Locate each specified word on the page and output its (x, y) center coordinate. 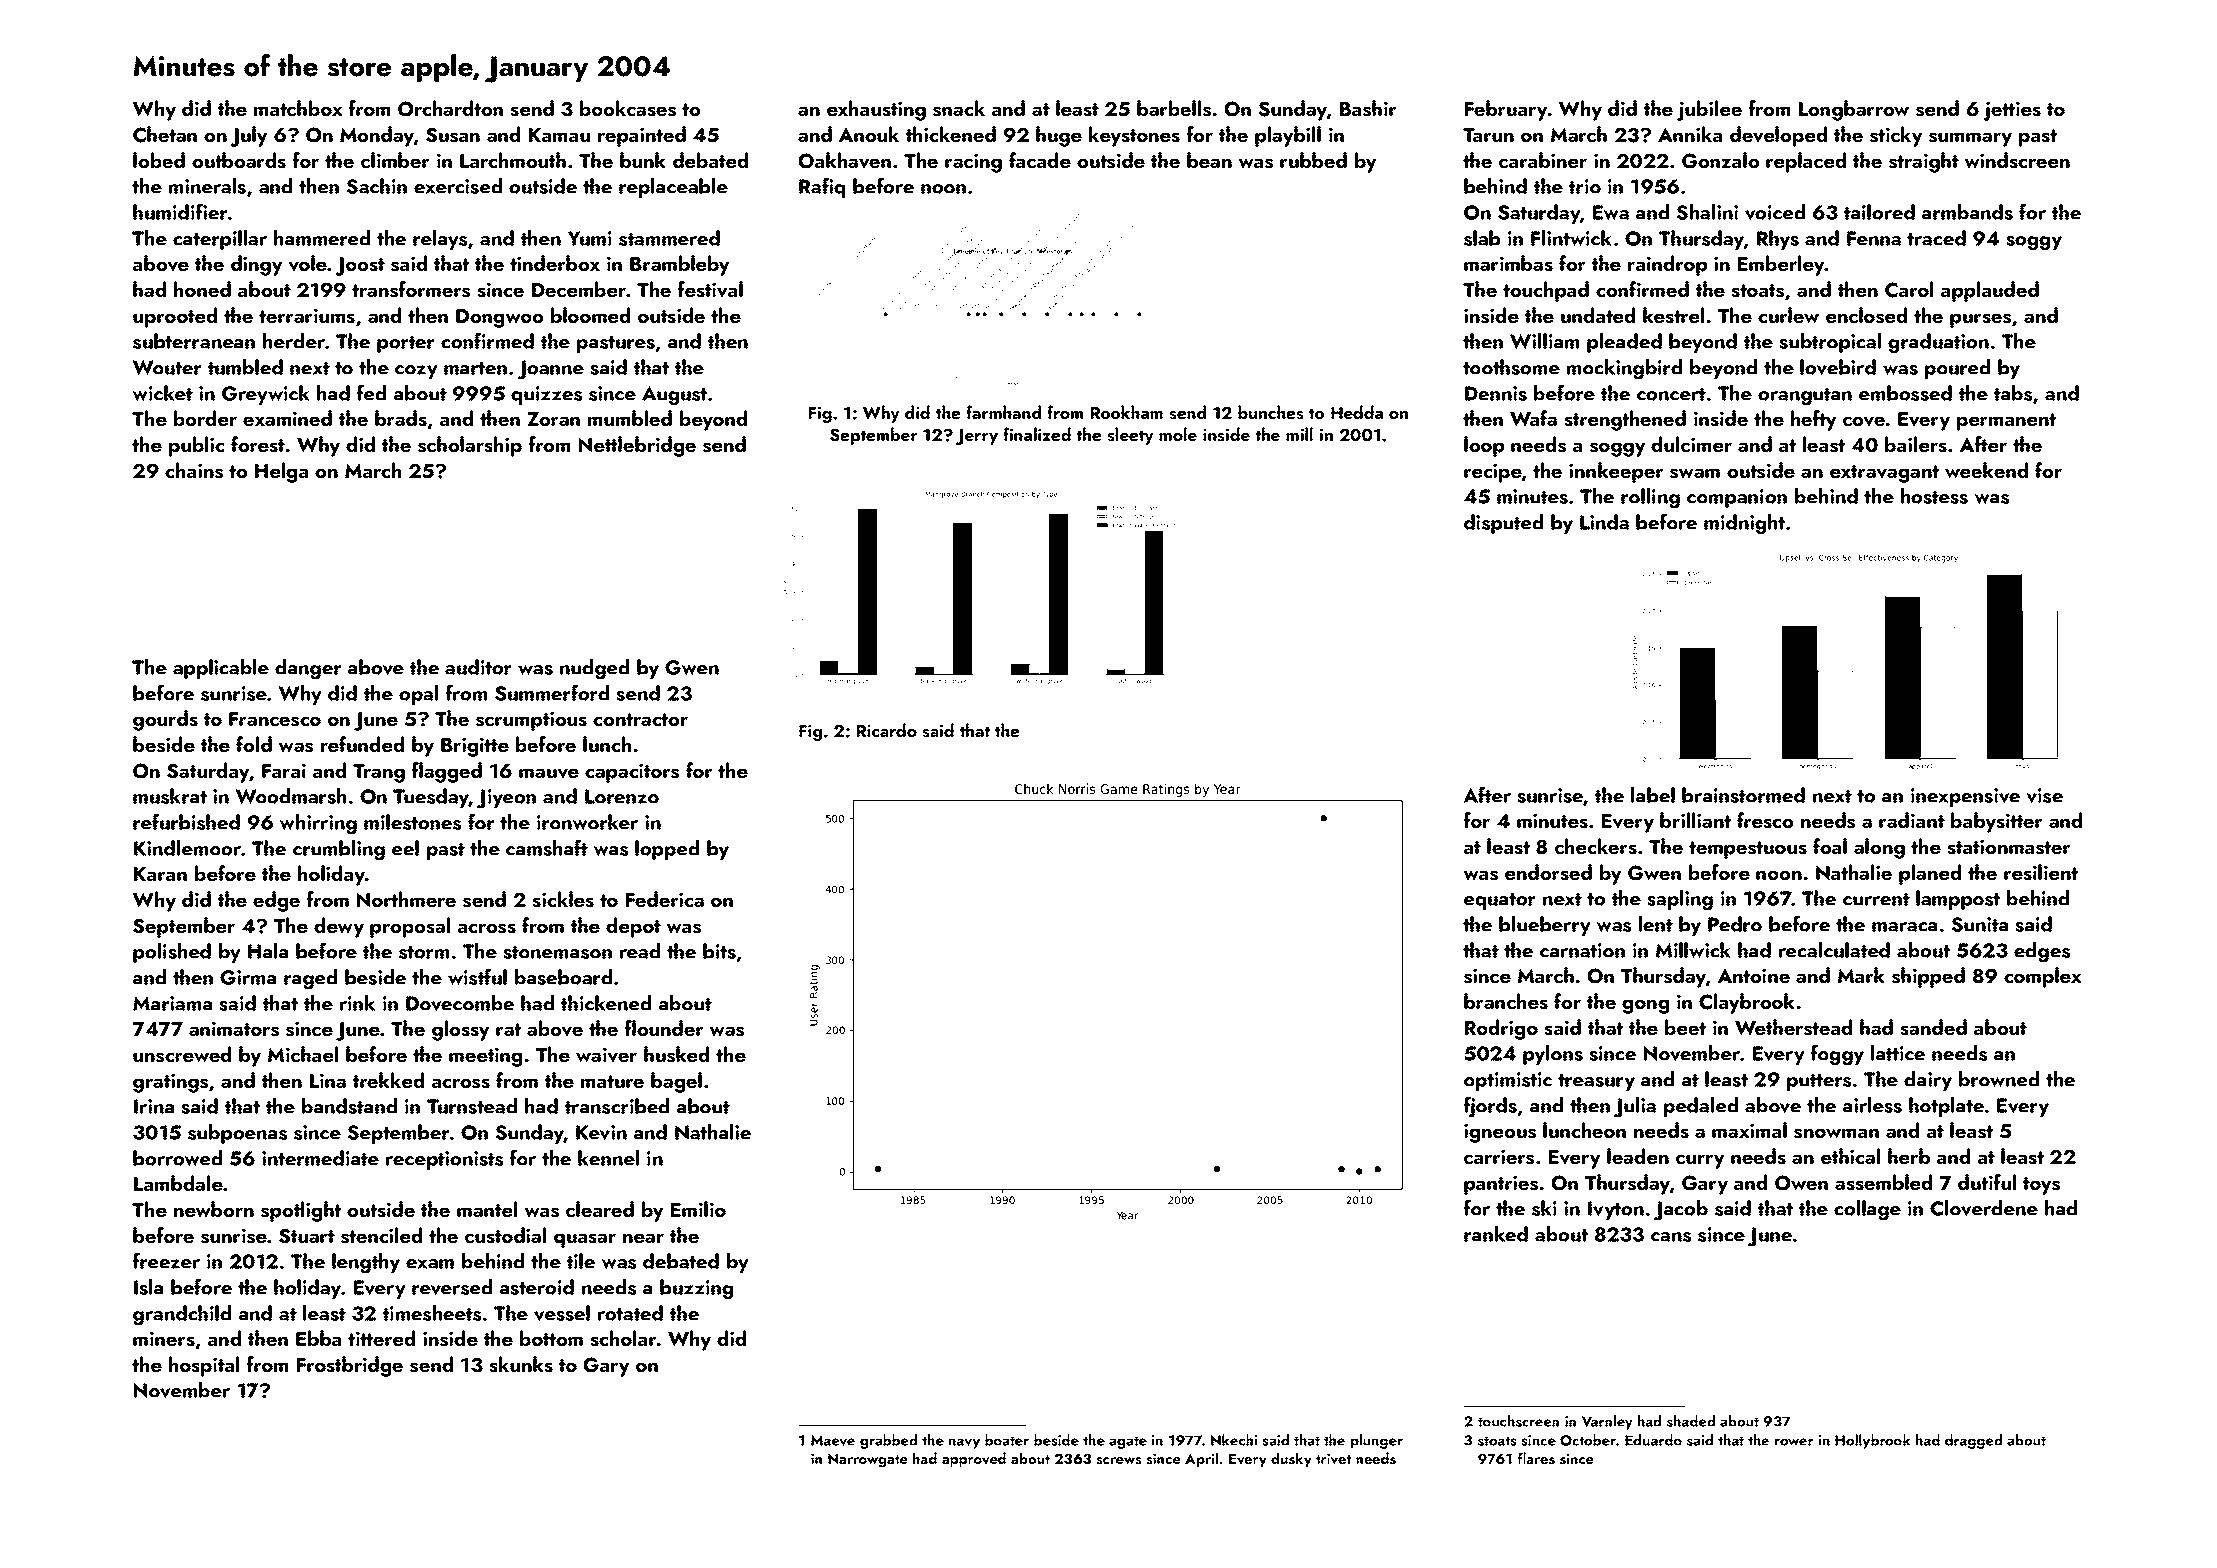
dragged (1973, 1441)
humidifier (180, 211)
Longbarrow (1854, 110)
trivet (1333, 1458)
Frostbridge (350, 1366)
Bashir (1368, 108)
